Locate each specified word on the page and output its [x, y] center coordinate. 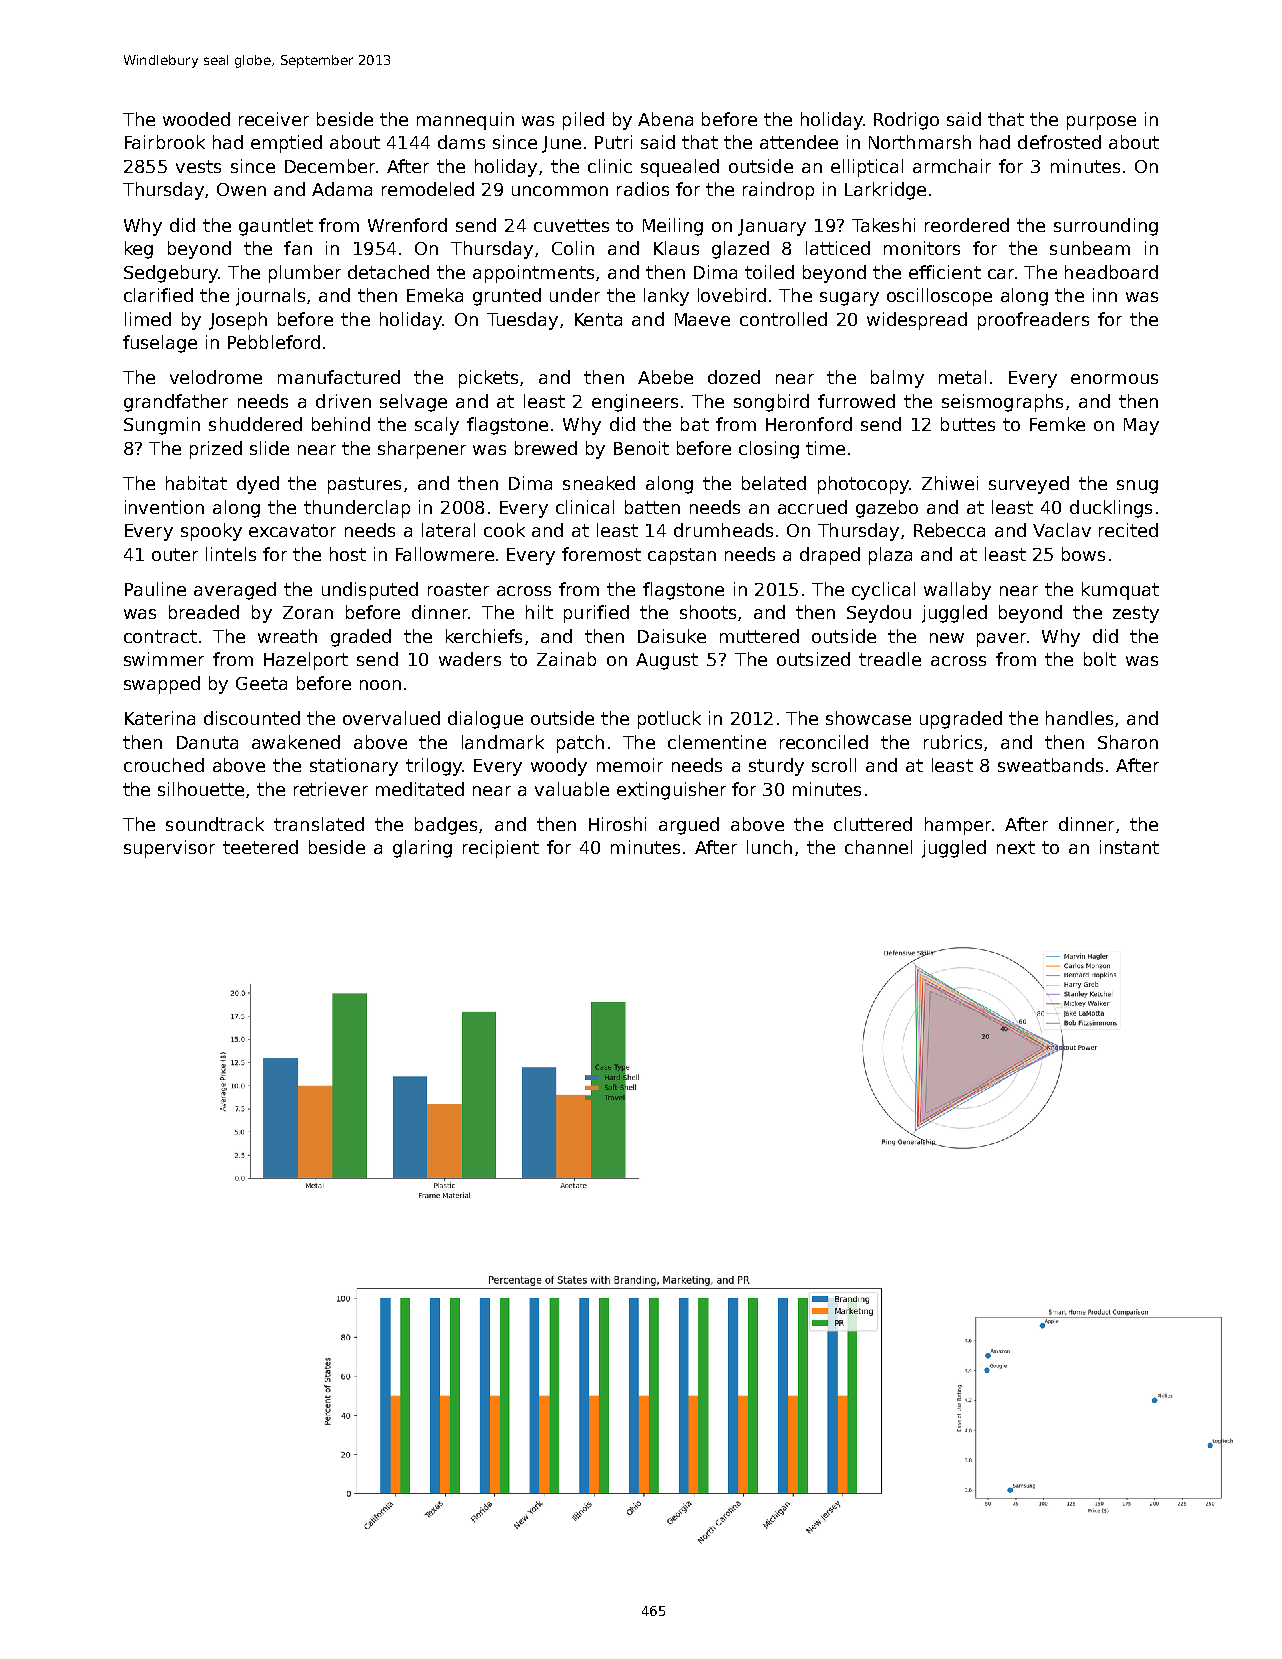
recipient [501, 849]
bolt [1100, 659]
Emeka [435, 295]
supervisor [169, 849]
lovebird [732, 295]
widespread [917, 321]
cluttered [873, 824]
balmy [897, 379]
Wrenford [407, 225]
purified [596, 614]
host [348, 554]
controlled [783, 319]
